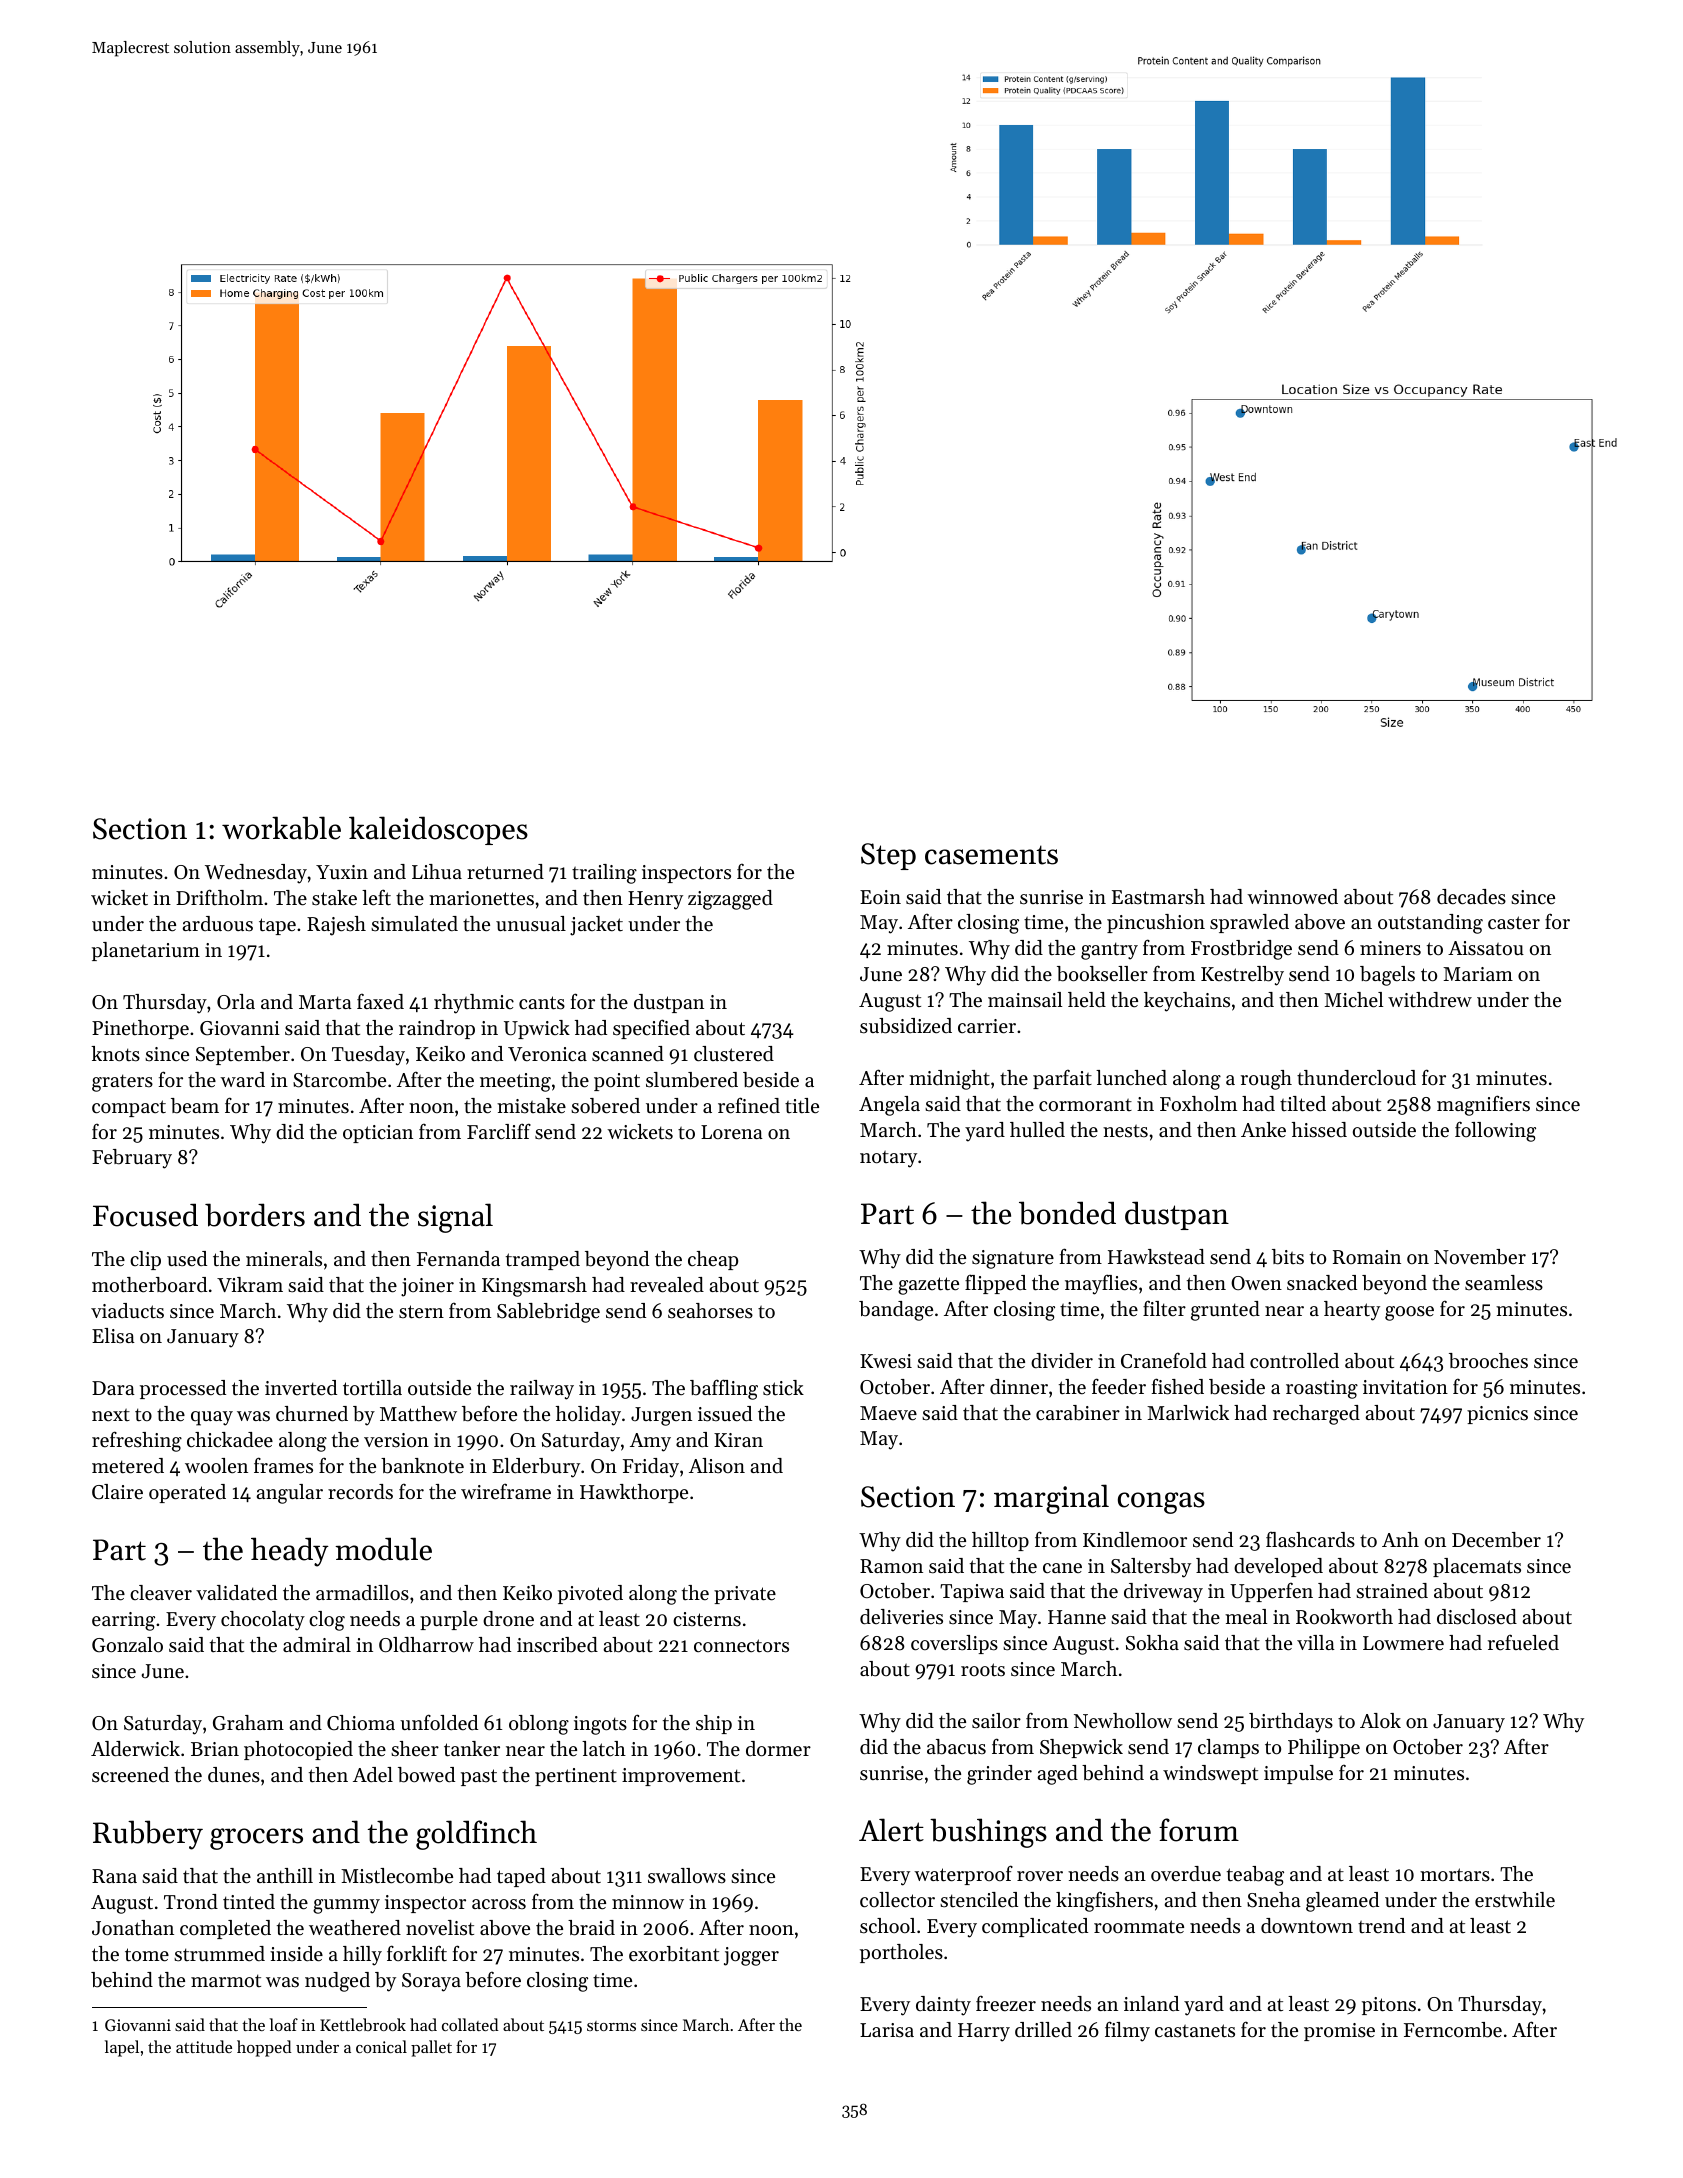 The image size is (1683, 2178). Describe the element at coordinates (1035, 1927) in the page. I see `complicated` at that location.
